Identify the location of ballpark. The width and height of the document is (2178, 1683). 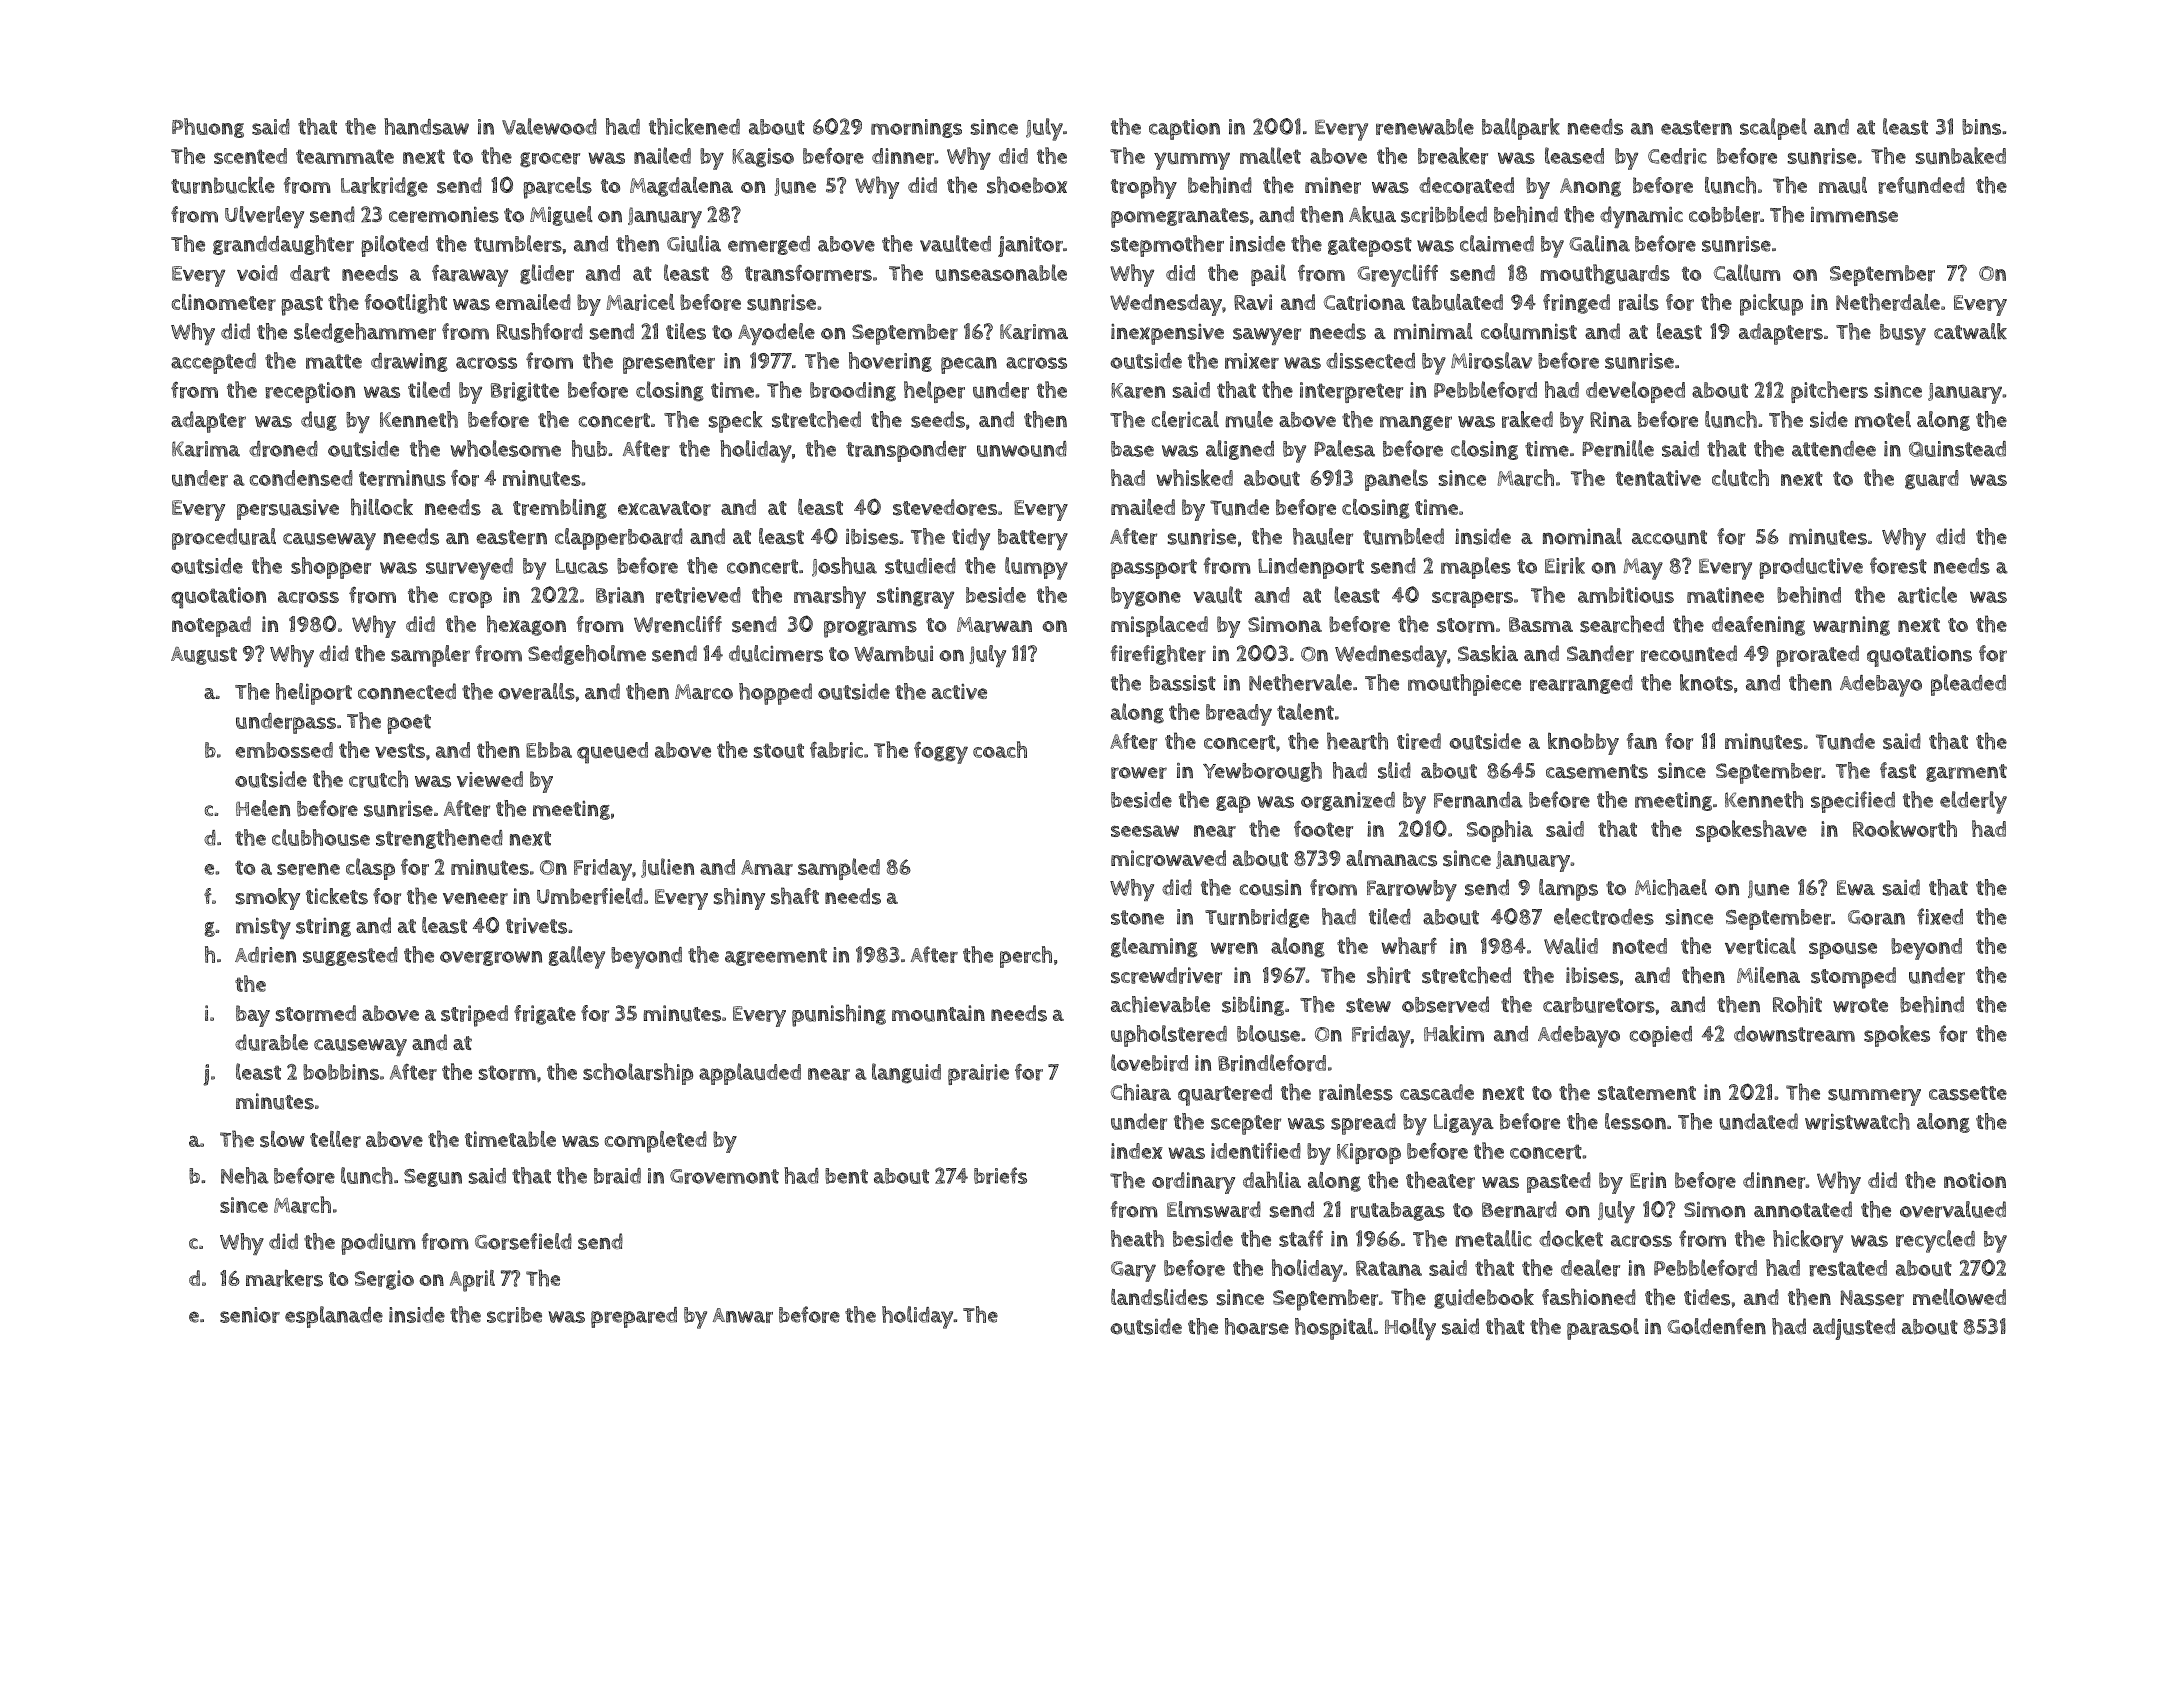
(1521, 129).
